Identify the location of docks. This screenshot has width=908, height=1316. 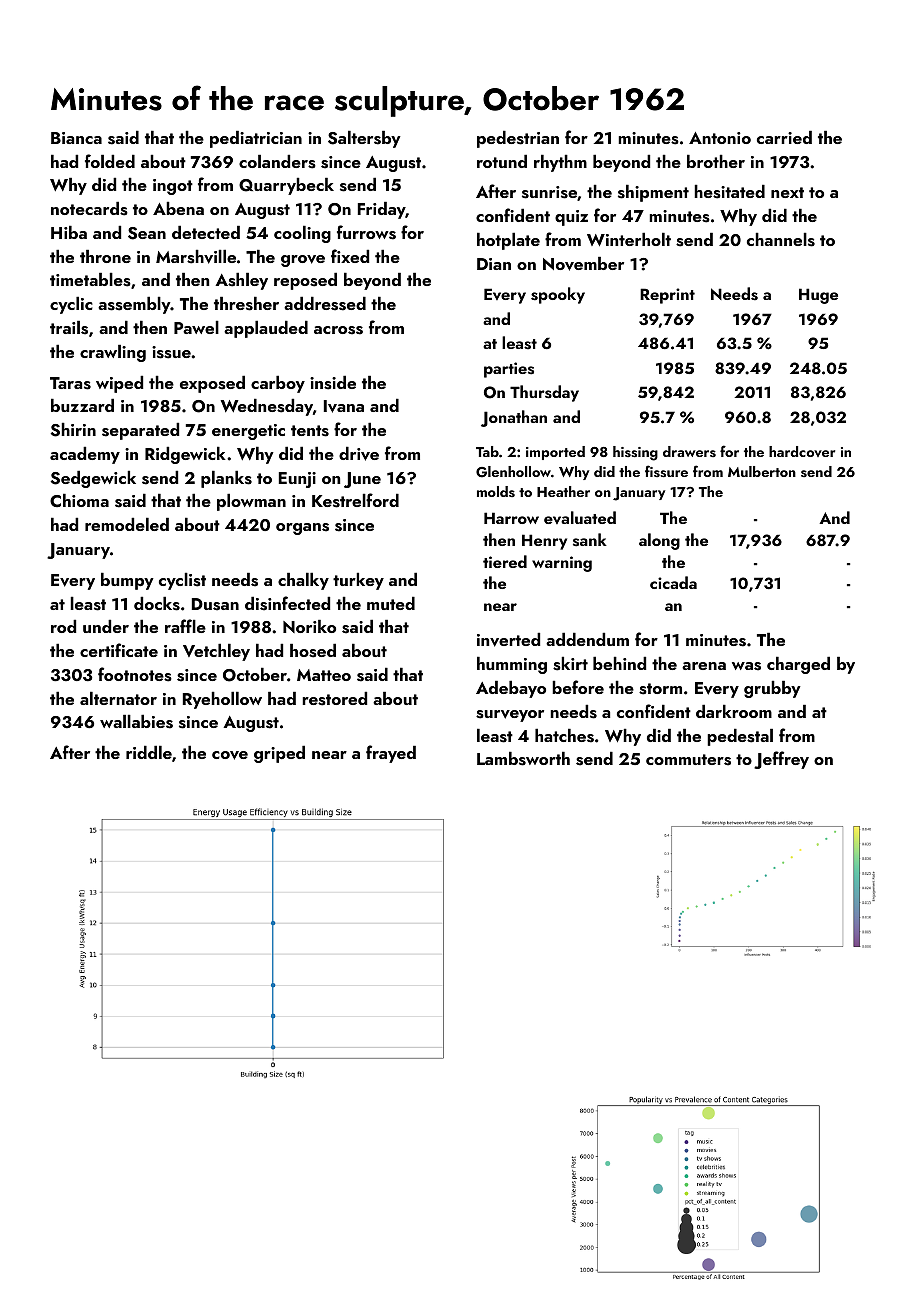
(157, 603).
